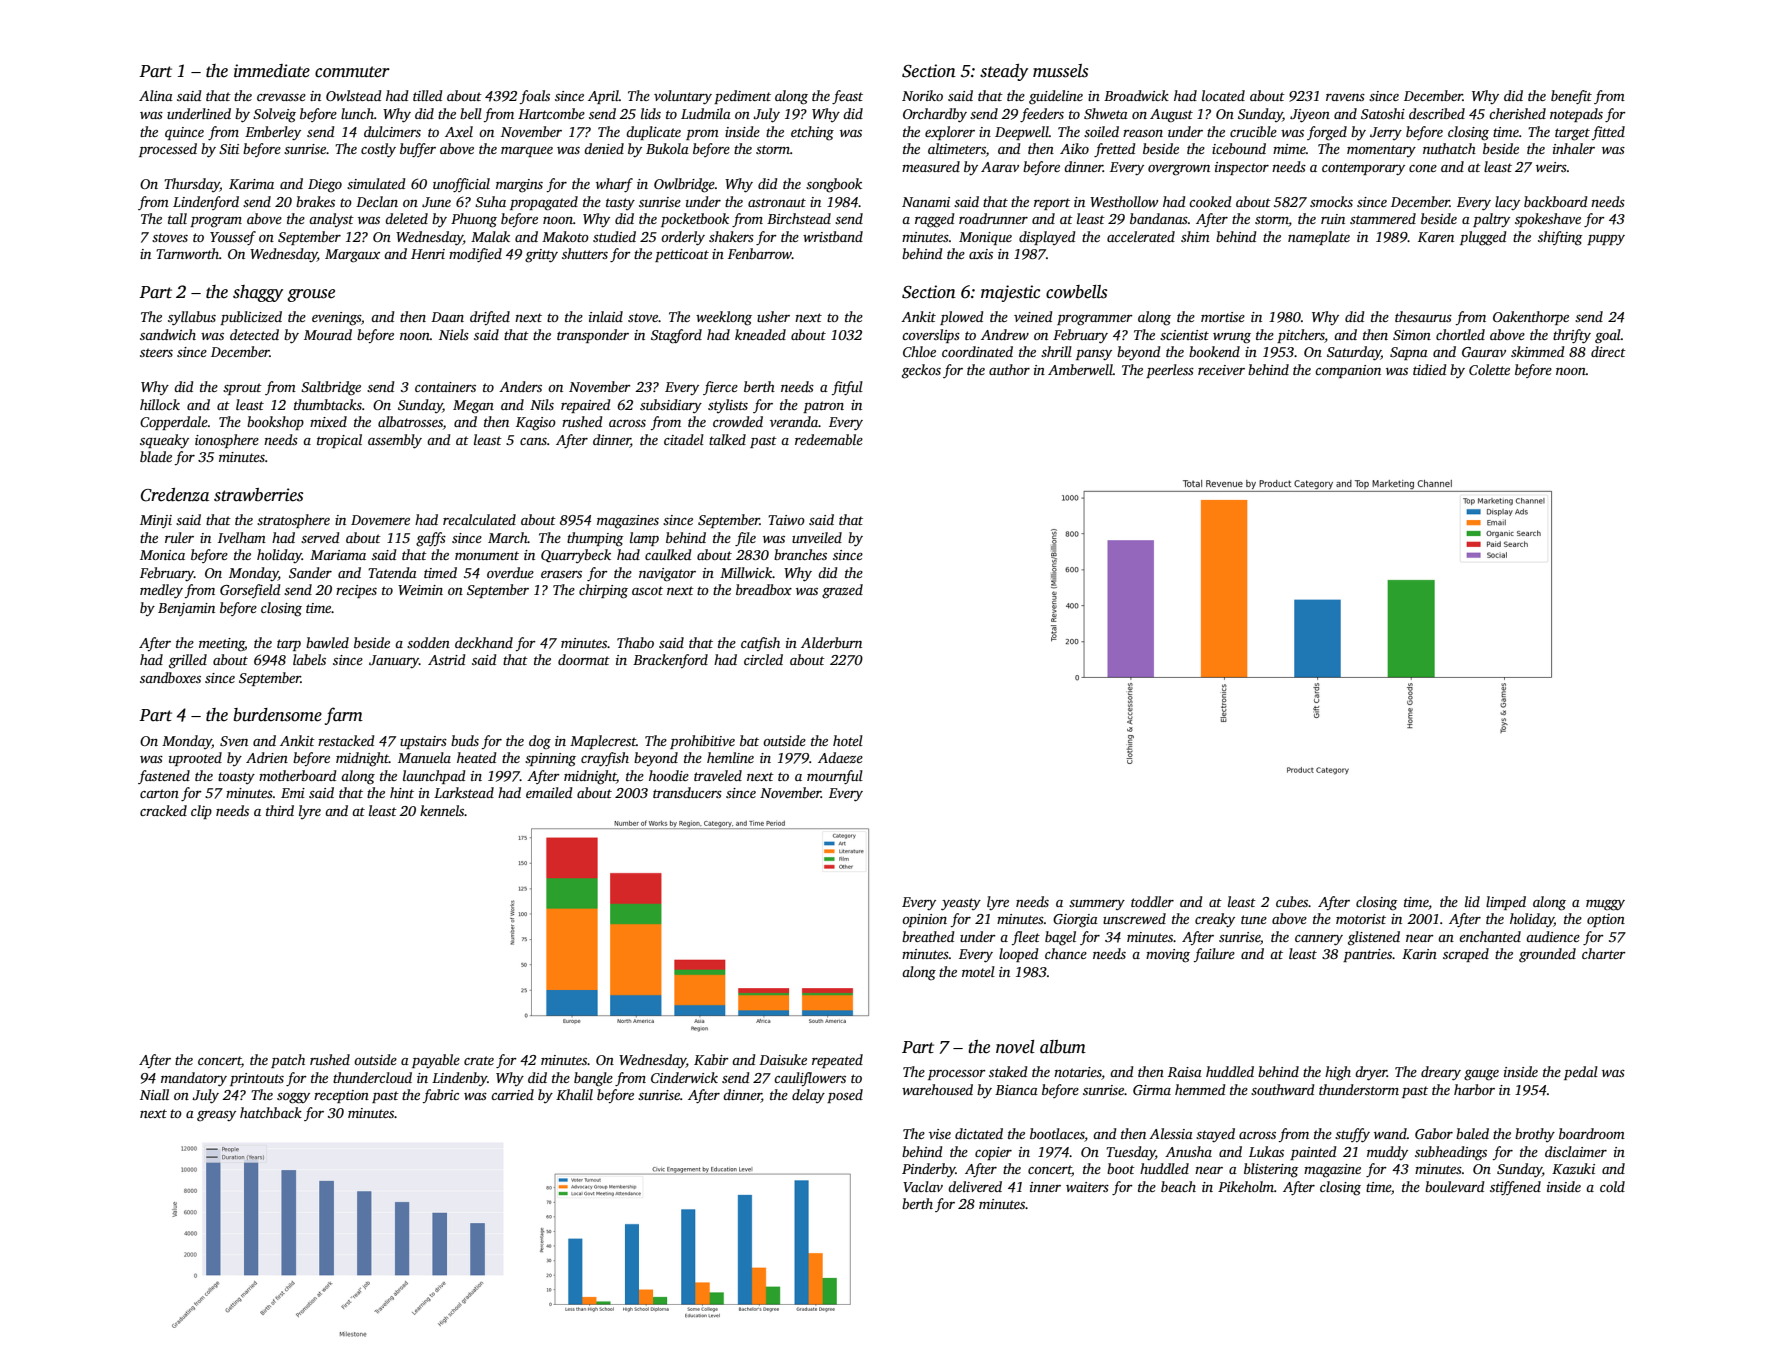 This image has width=1765, height=1364. I want to click on goal, so click(1608, 336).
